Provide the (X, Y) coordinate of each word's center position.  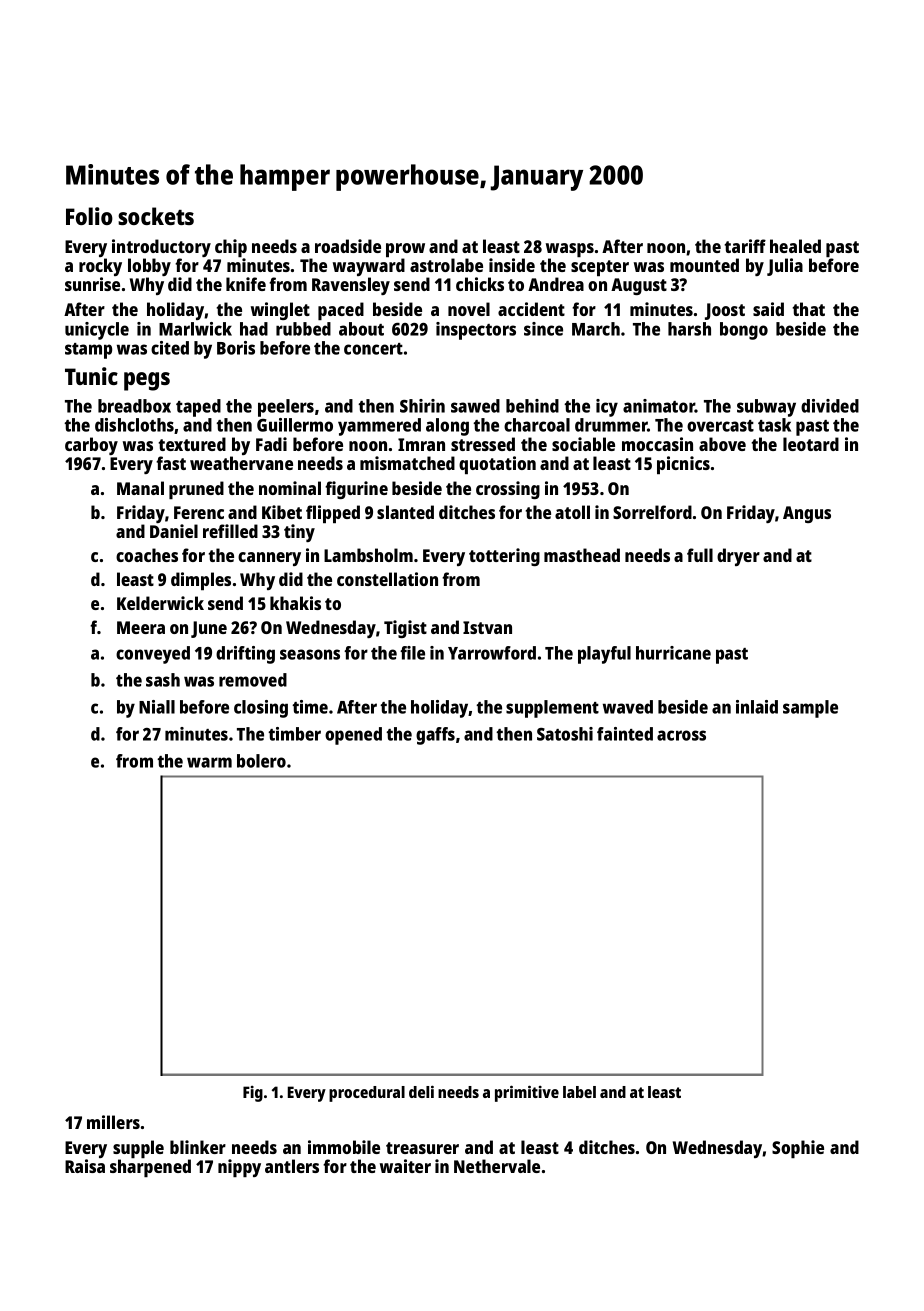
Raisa (85, 1166)
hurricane (673, 653)
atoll (572, 512)
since (543, 329)
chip (231, 248)
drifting (245, 655)
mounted (704, 265)
